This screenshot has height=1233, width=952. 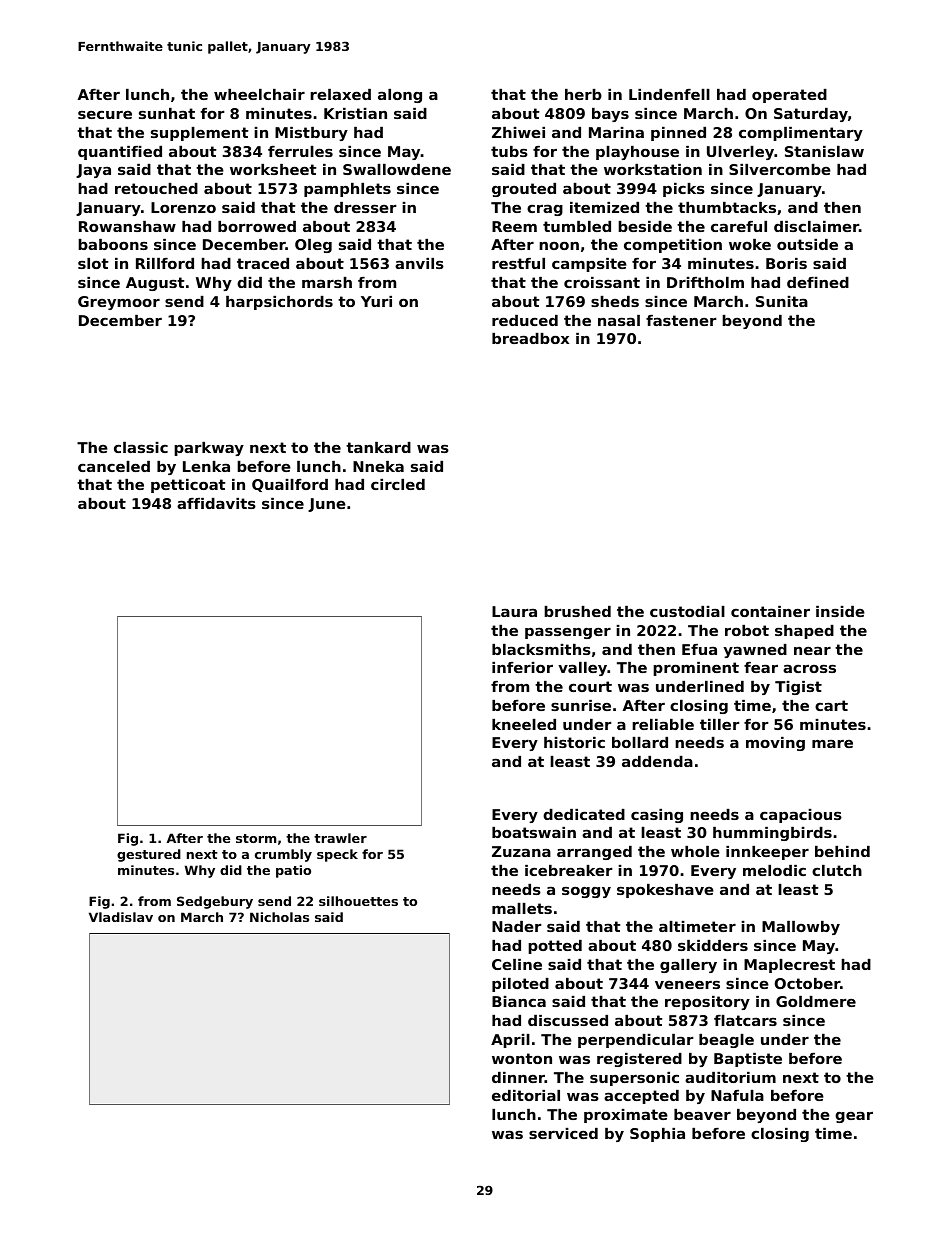 What do you see at coordinates (583, 94) in the screenshot?
I see `herb` at bounding box center [583, 94].
